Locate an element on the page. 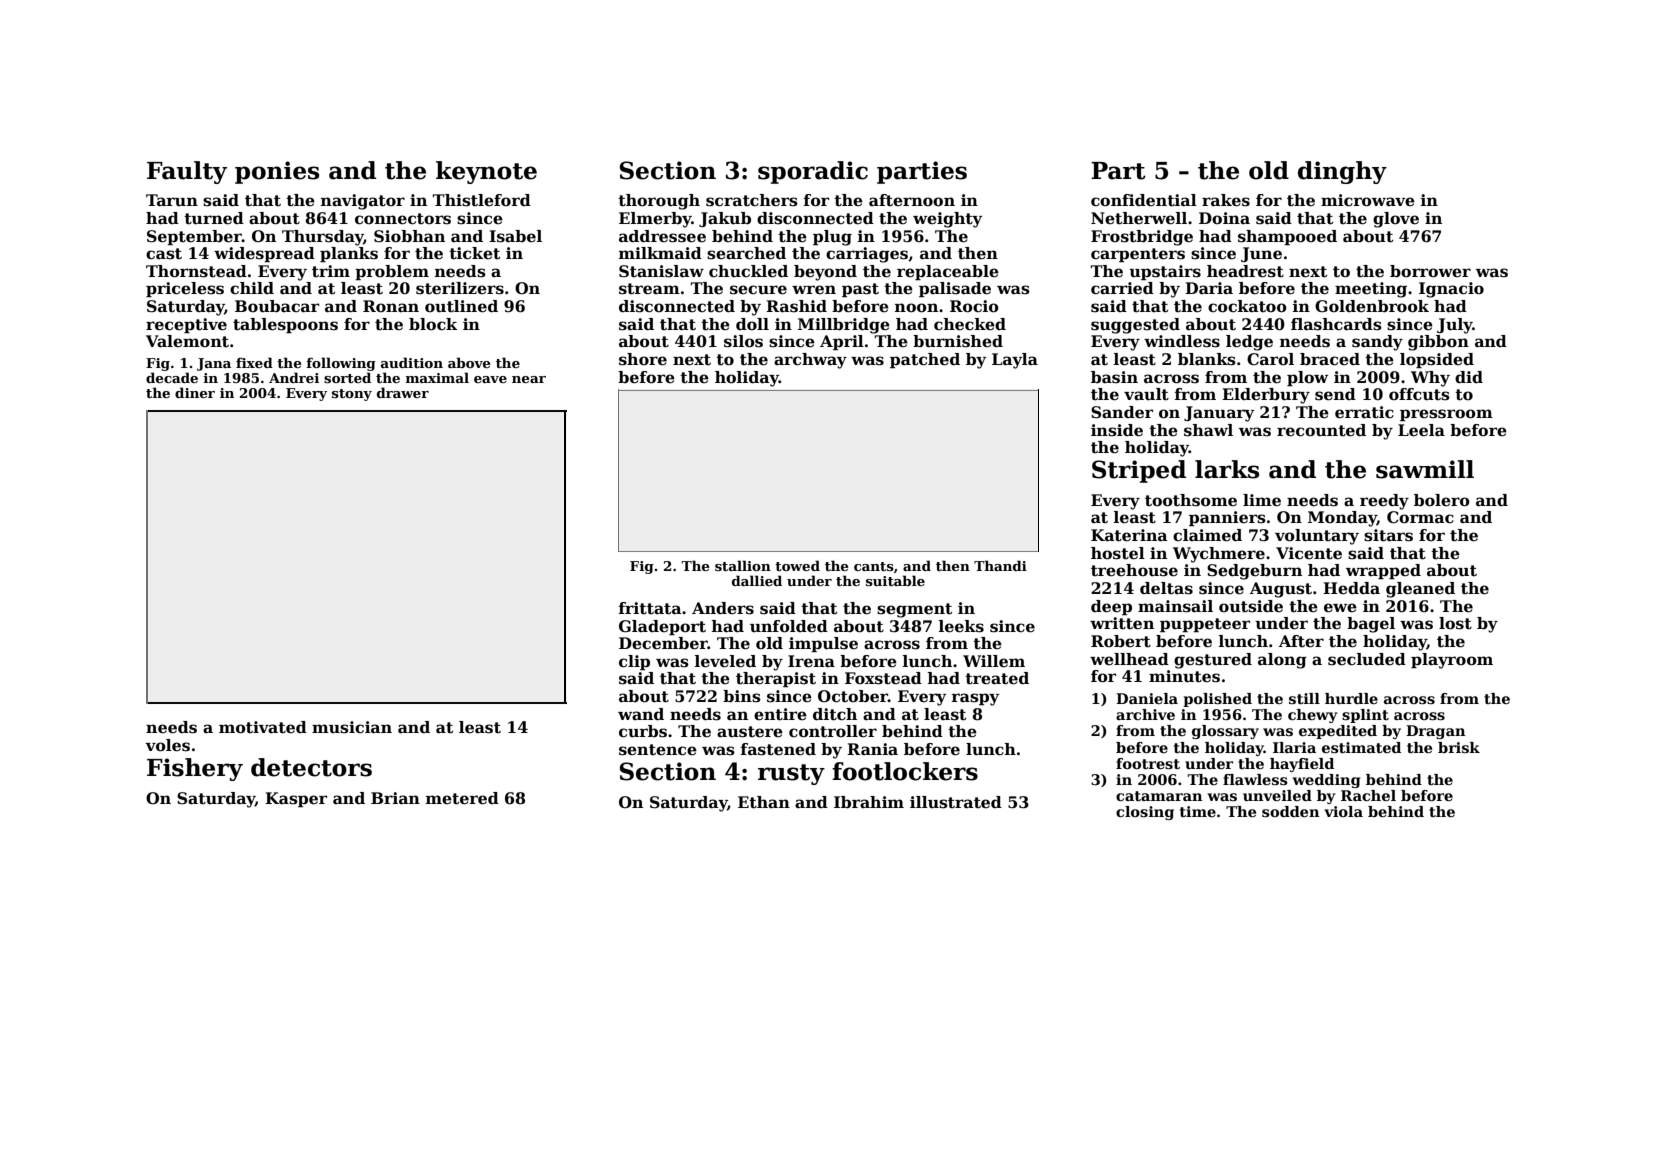 Image resolution: width=1657 pixels, height=1172 pixels. addressee is located at coordinates (662, 236).
